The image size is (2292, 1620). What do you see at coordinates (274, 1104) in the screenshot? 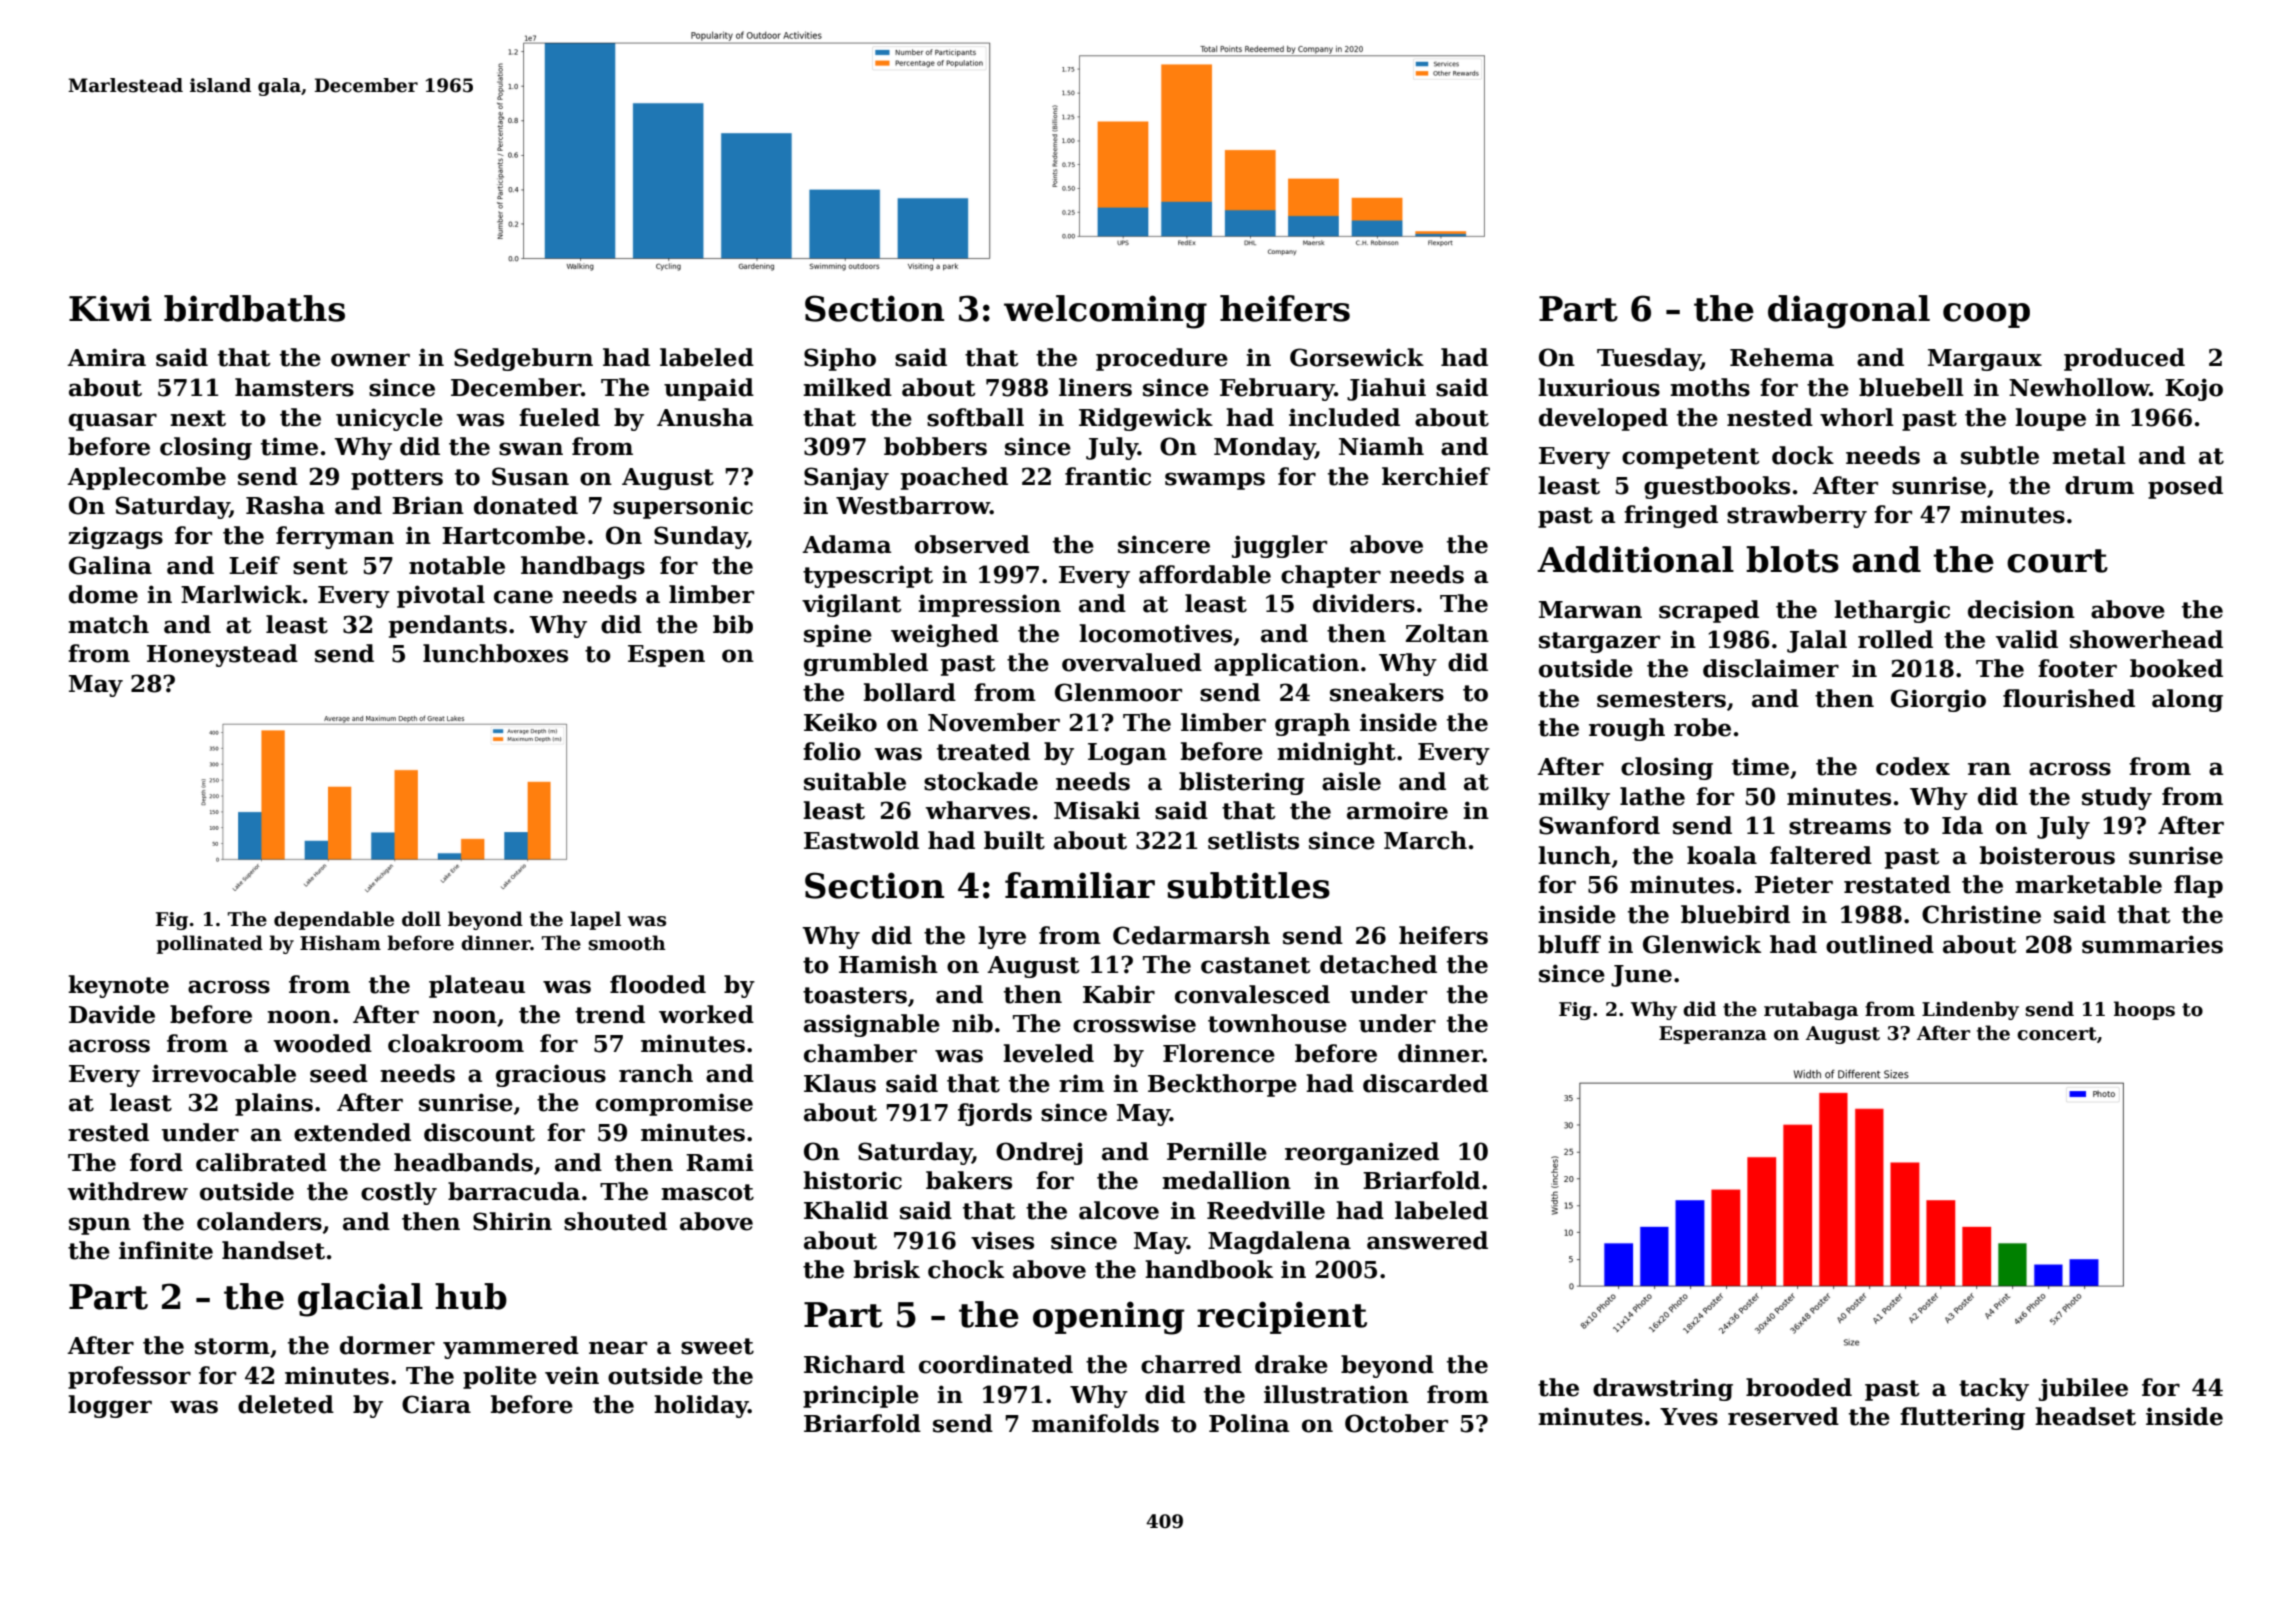
I see `plains` at bounding box center [274, 1104].
